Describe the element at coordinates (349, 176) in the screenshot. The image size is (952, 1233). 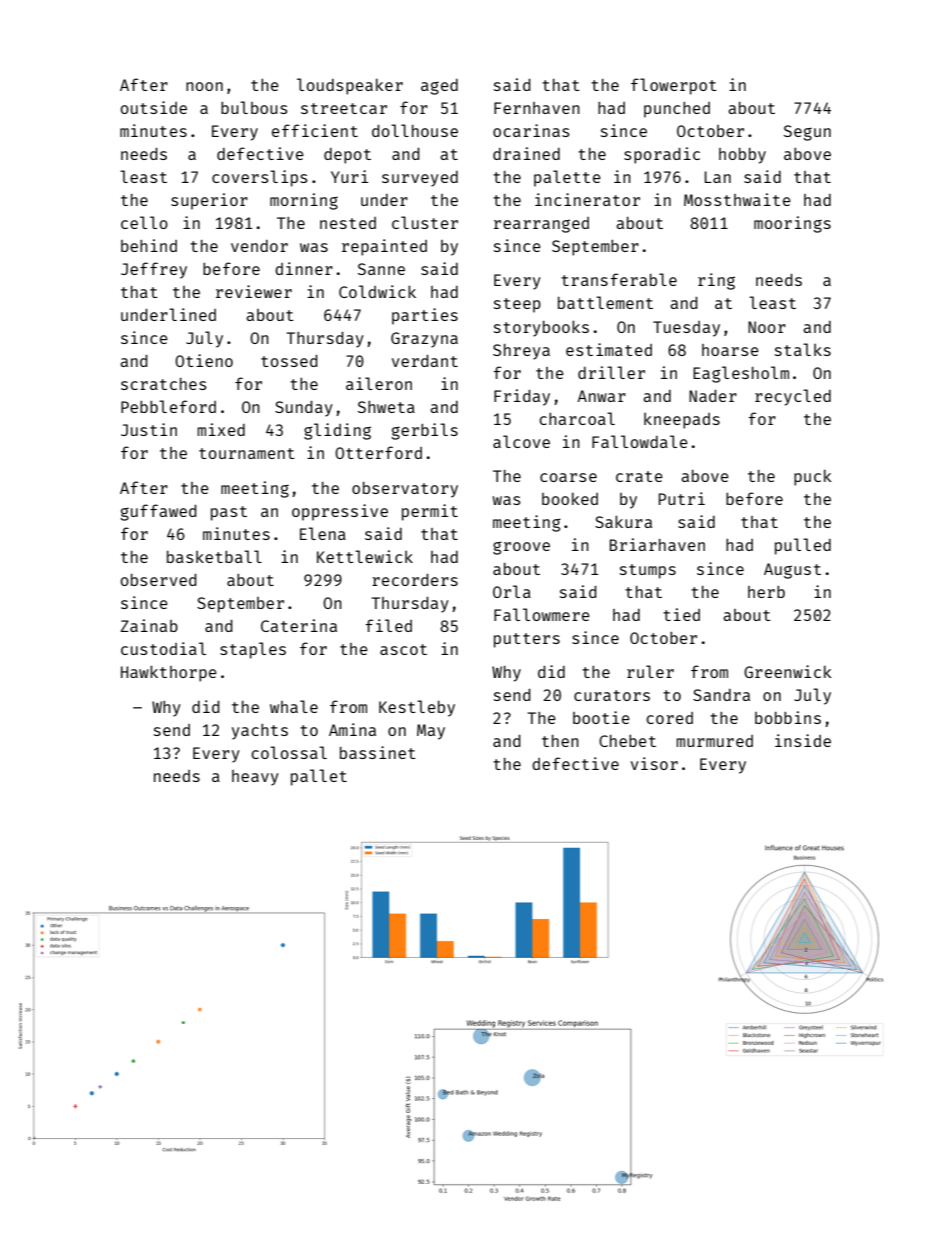
I see `Yuri` at that location.
